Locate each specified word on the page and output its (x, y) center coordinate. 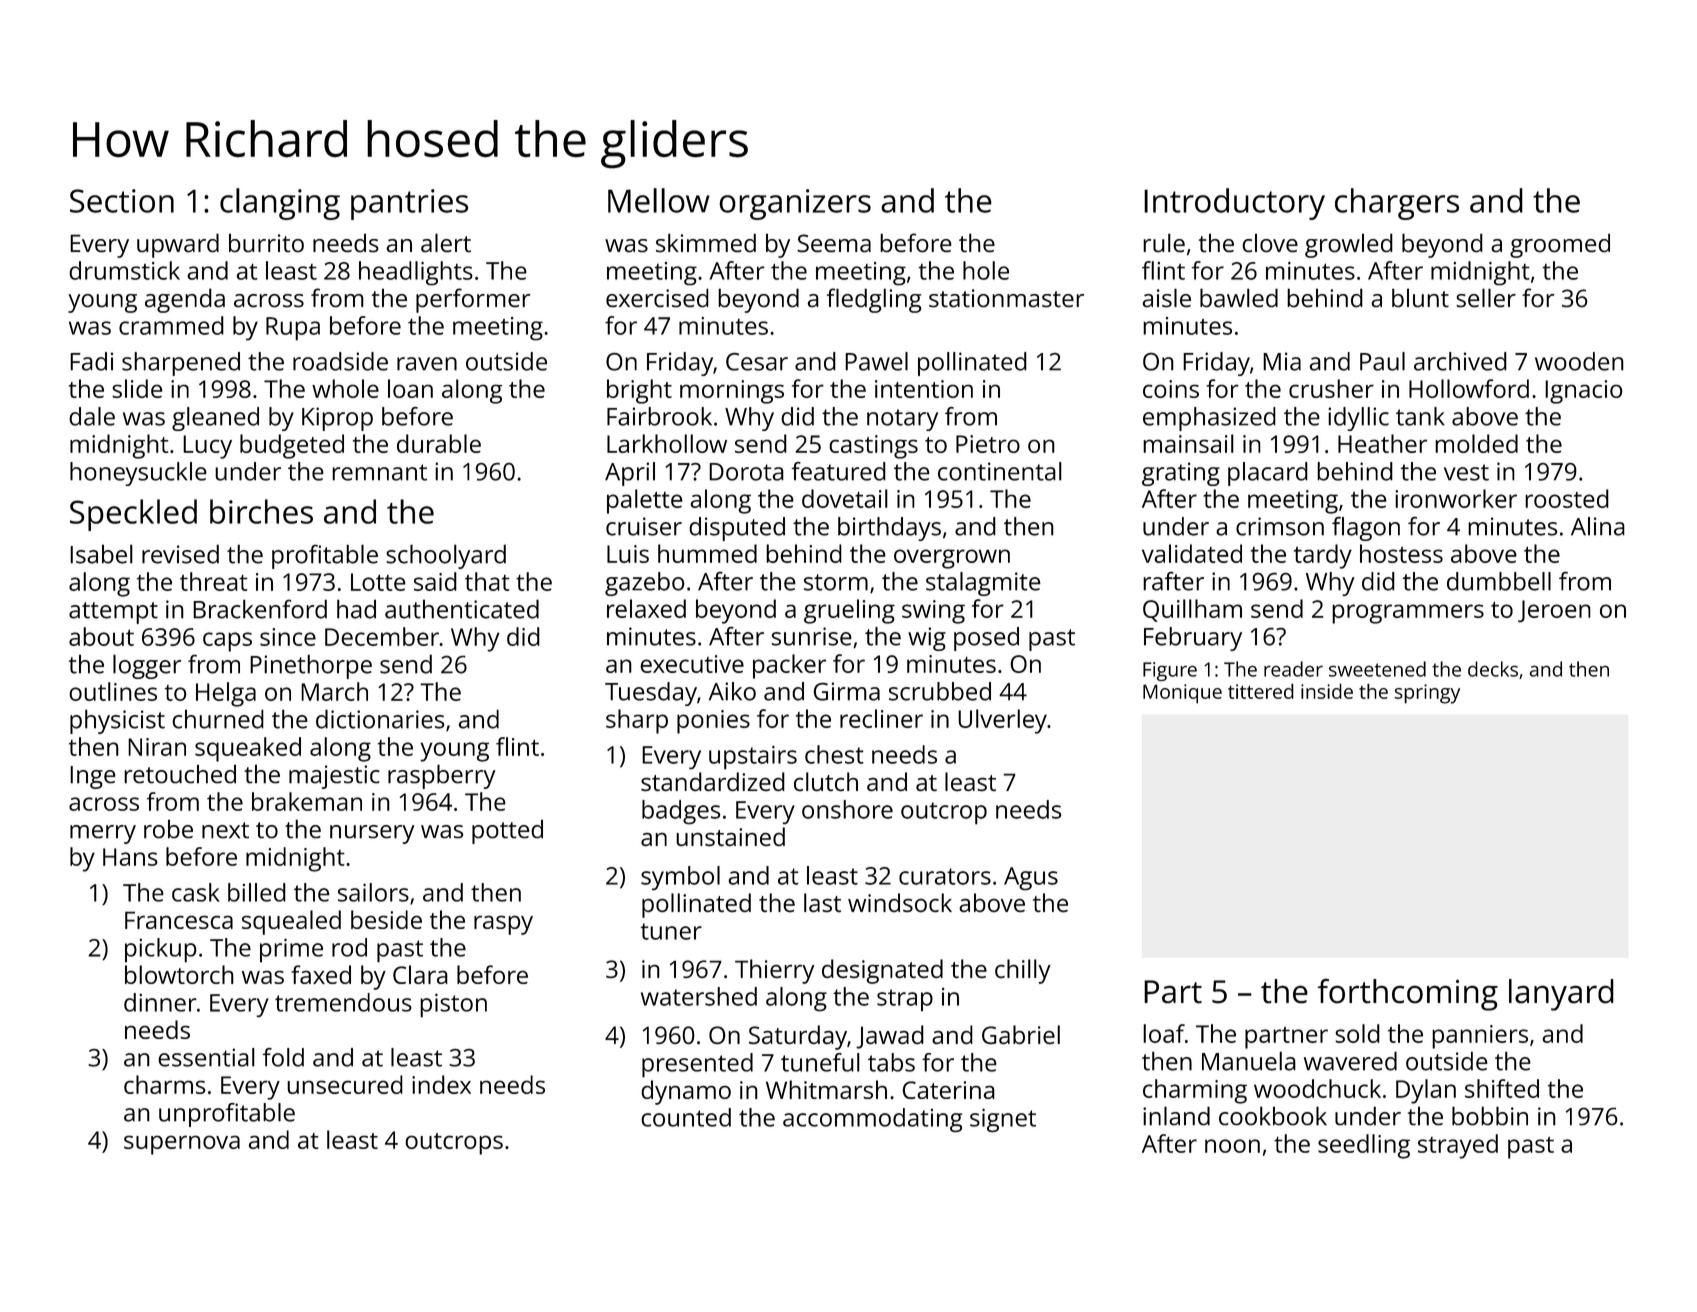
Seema (834, 243)
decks (1493, 669)
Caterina (948, 1090)
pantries (409, 204)
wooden (1579, 361)
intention (924, 389)
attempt (113, 613)
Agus (1031, 878)
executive (692, 664)
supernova (182, 1145)
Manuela (1249, 1061)
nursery (372, 834)
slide (137, 388)
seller (1486, 297)
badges (681, 812)
